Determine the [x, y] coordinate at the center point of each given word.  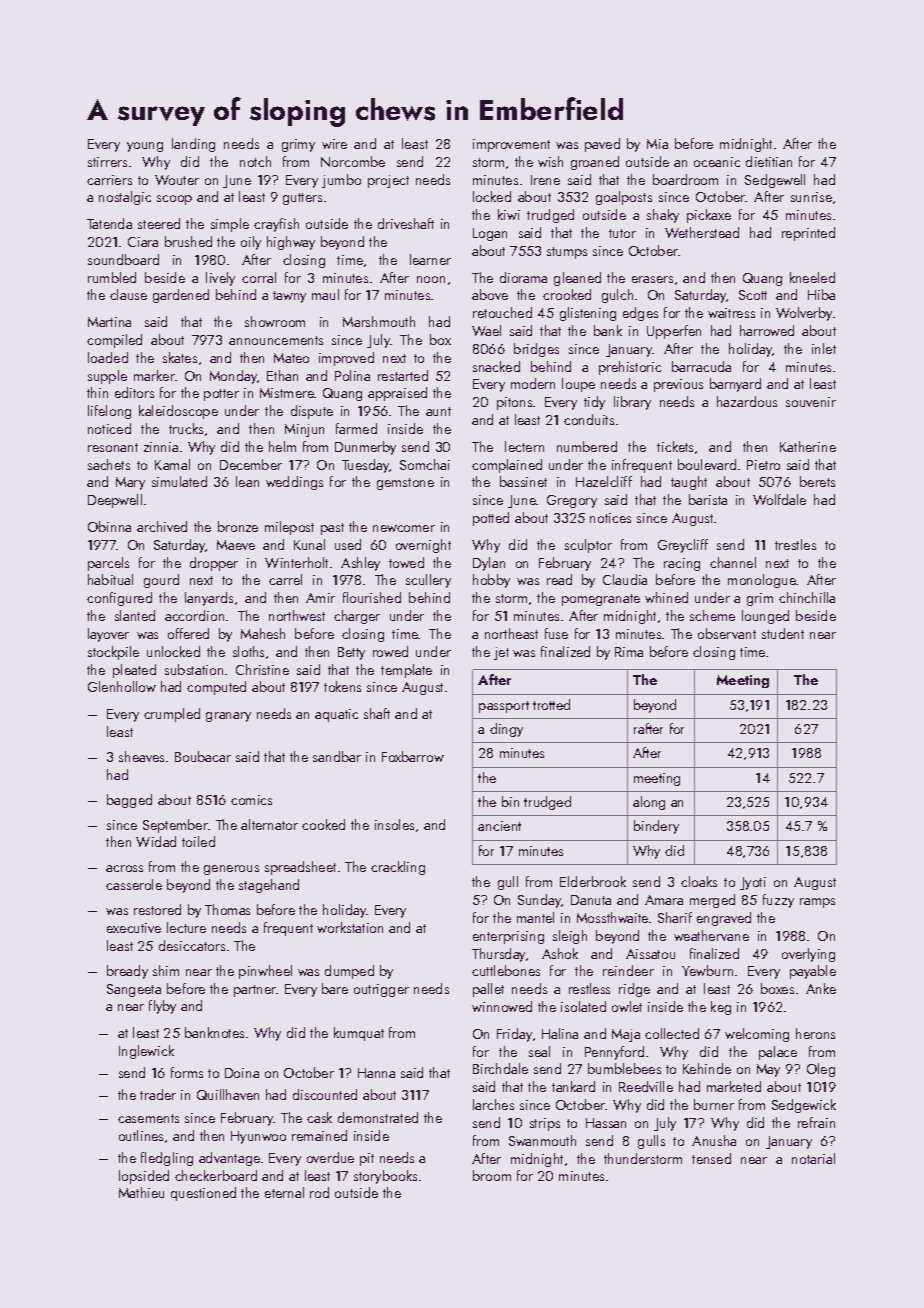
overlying [808, 955]
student [783, 633]
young [145, 147]
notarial [813, 1158]
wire [334, 144]
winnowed [502, 1006]
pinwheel [265, 972]
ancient [499, 826]
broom [492, 1175]
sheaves [141, 756]
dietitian [769, 161]
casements [148, 1118]
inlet [824, 348]
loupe [578, 385]
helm [282, 446]
